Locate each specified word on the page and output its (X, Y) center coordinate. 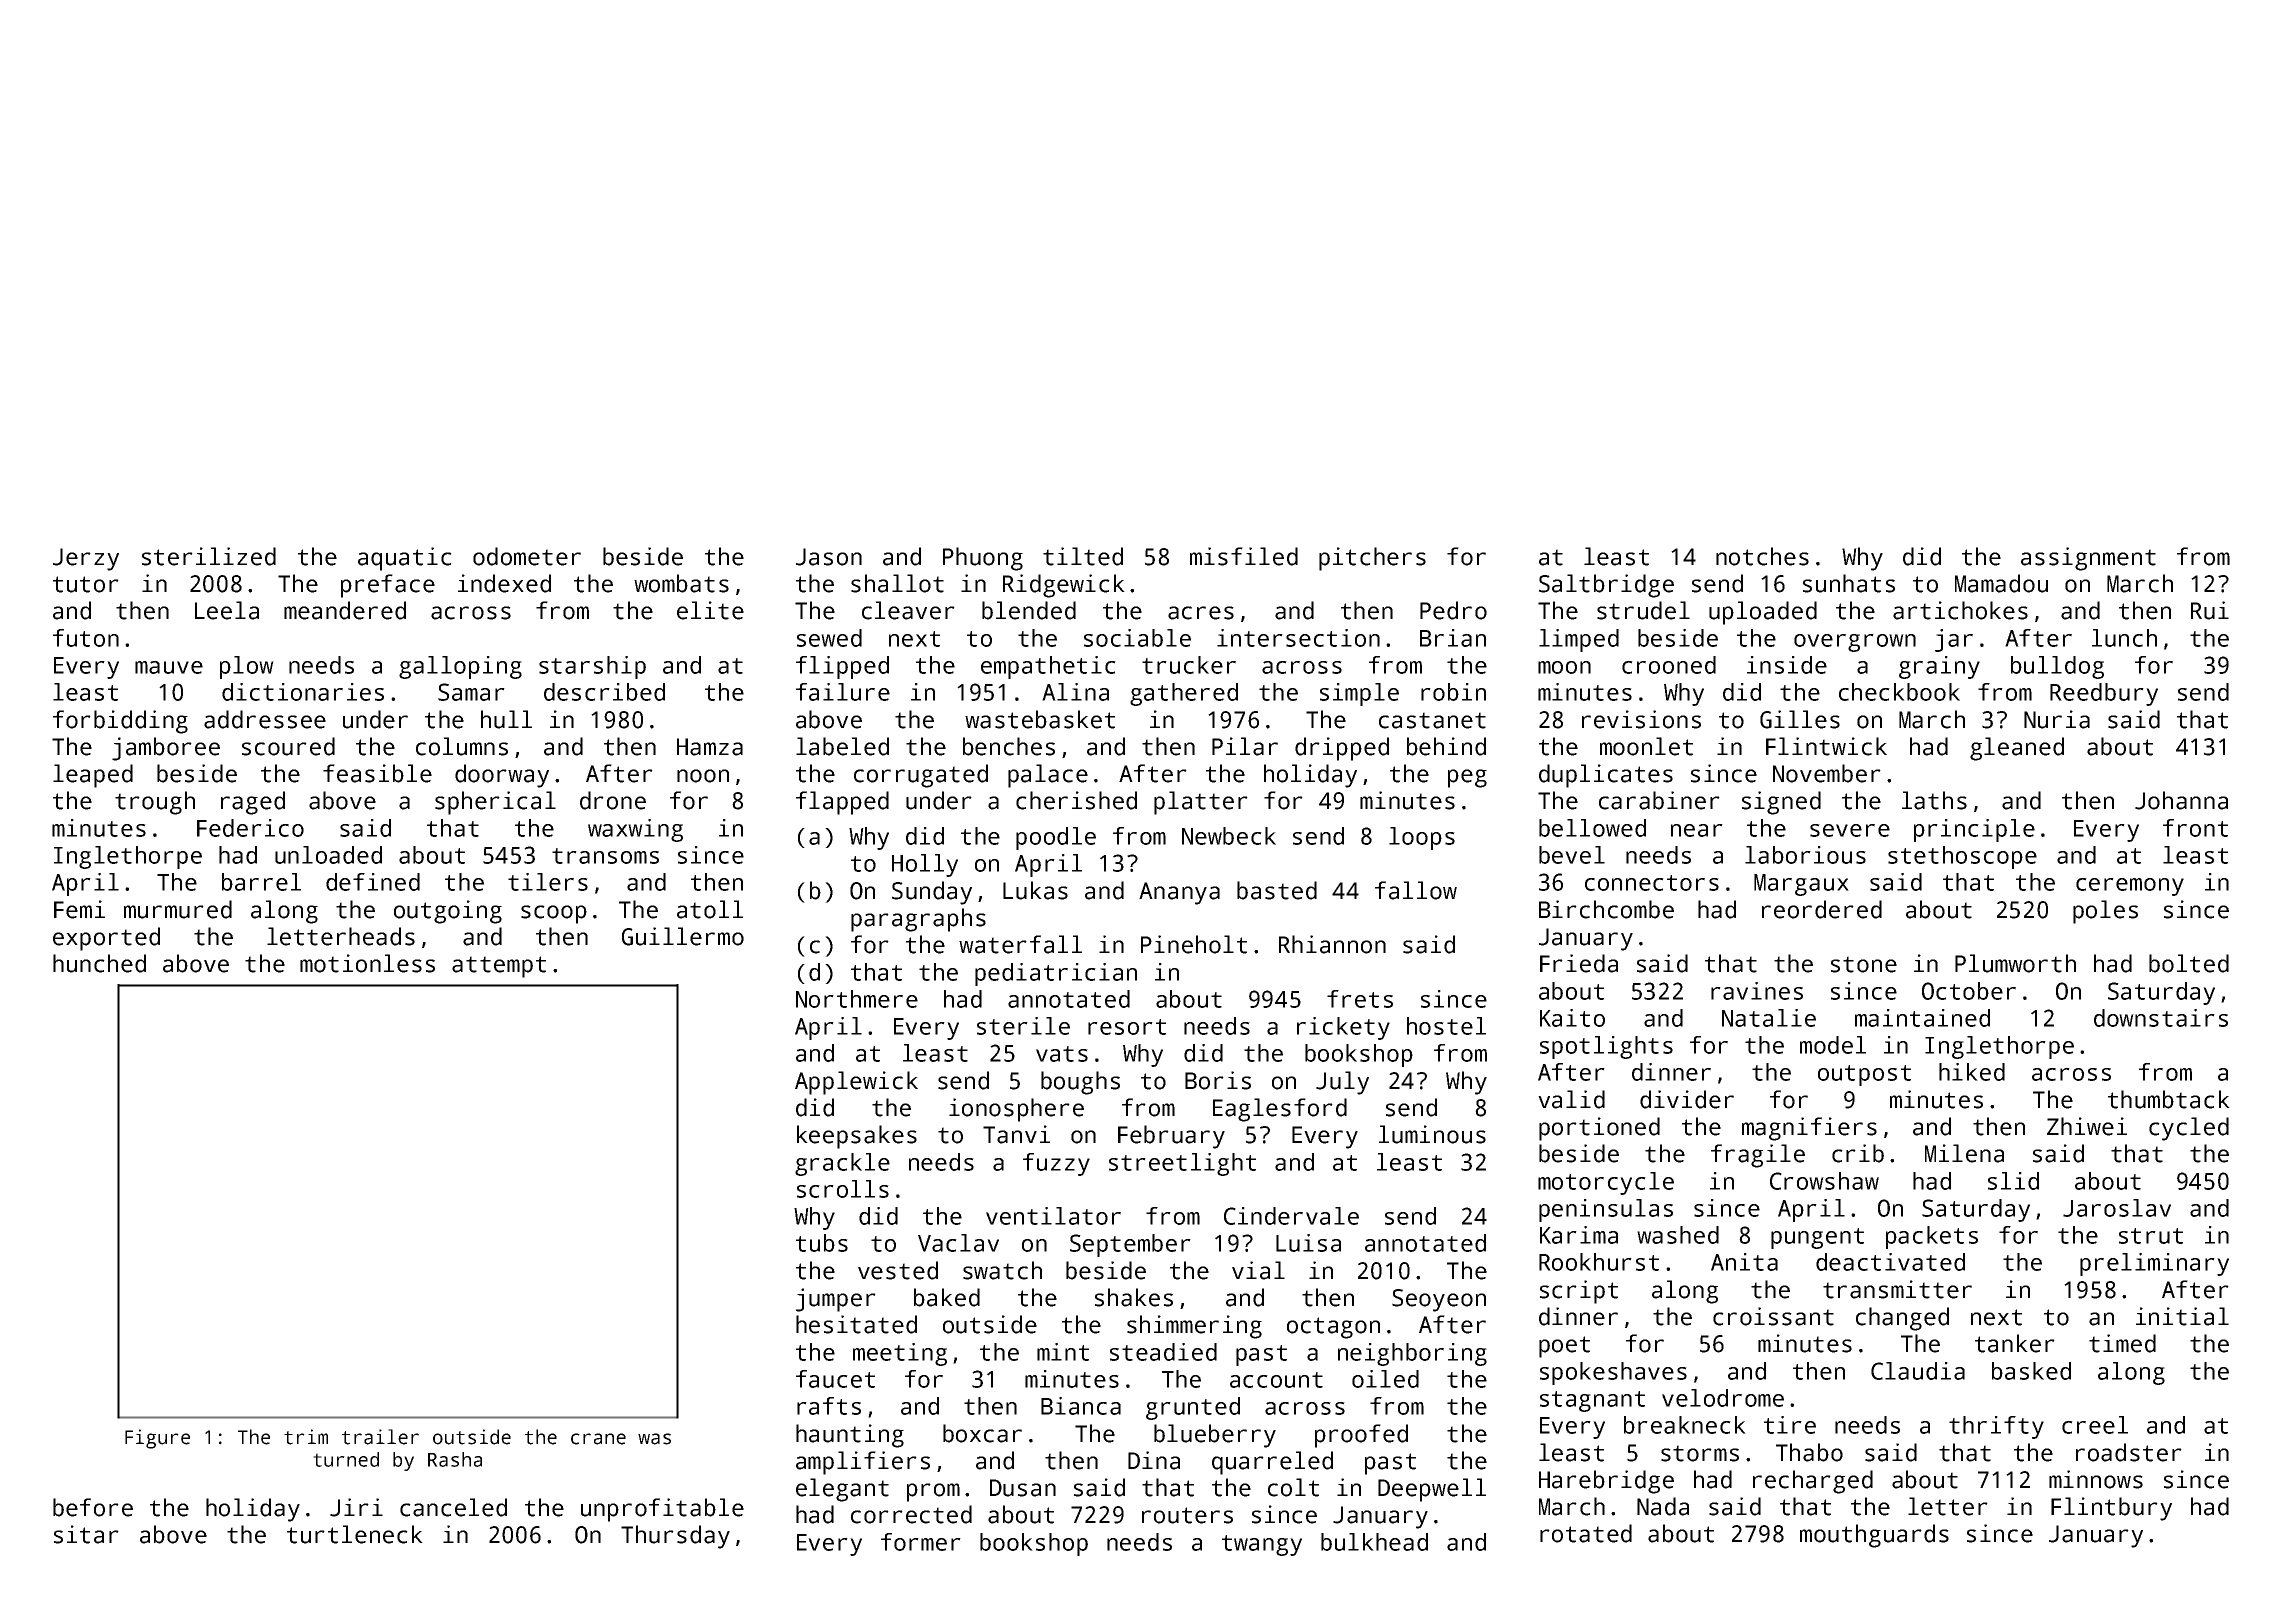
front (2195, 828)
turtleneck (355, 1534)
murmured (178, 909)
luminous (1432, 1134)
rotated (1586, 1533)
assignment (2088, 559)
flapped (842, 803)
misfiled (1244, 556)
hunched (99, 963)
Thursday (675, 1537)
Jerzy (86, 559)
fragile (1758, 1156)
